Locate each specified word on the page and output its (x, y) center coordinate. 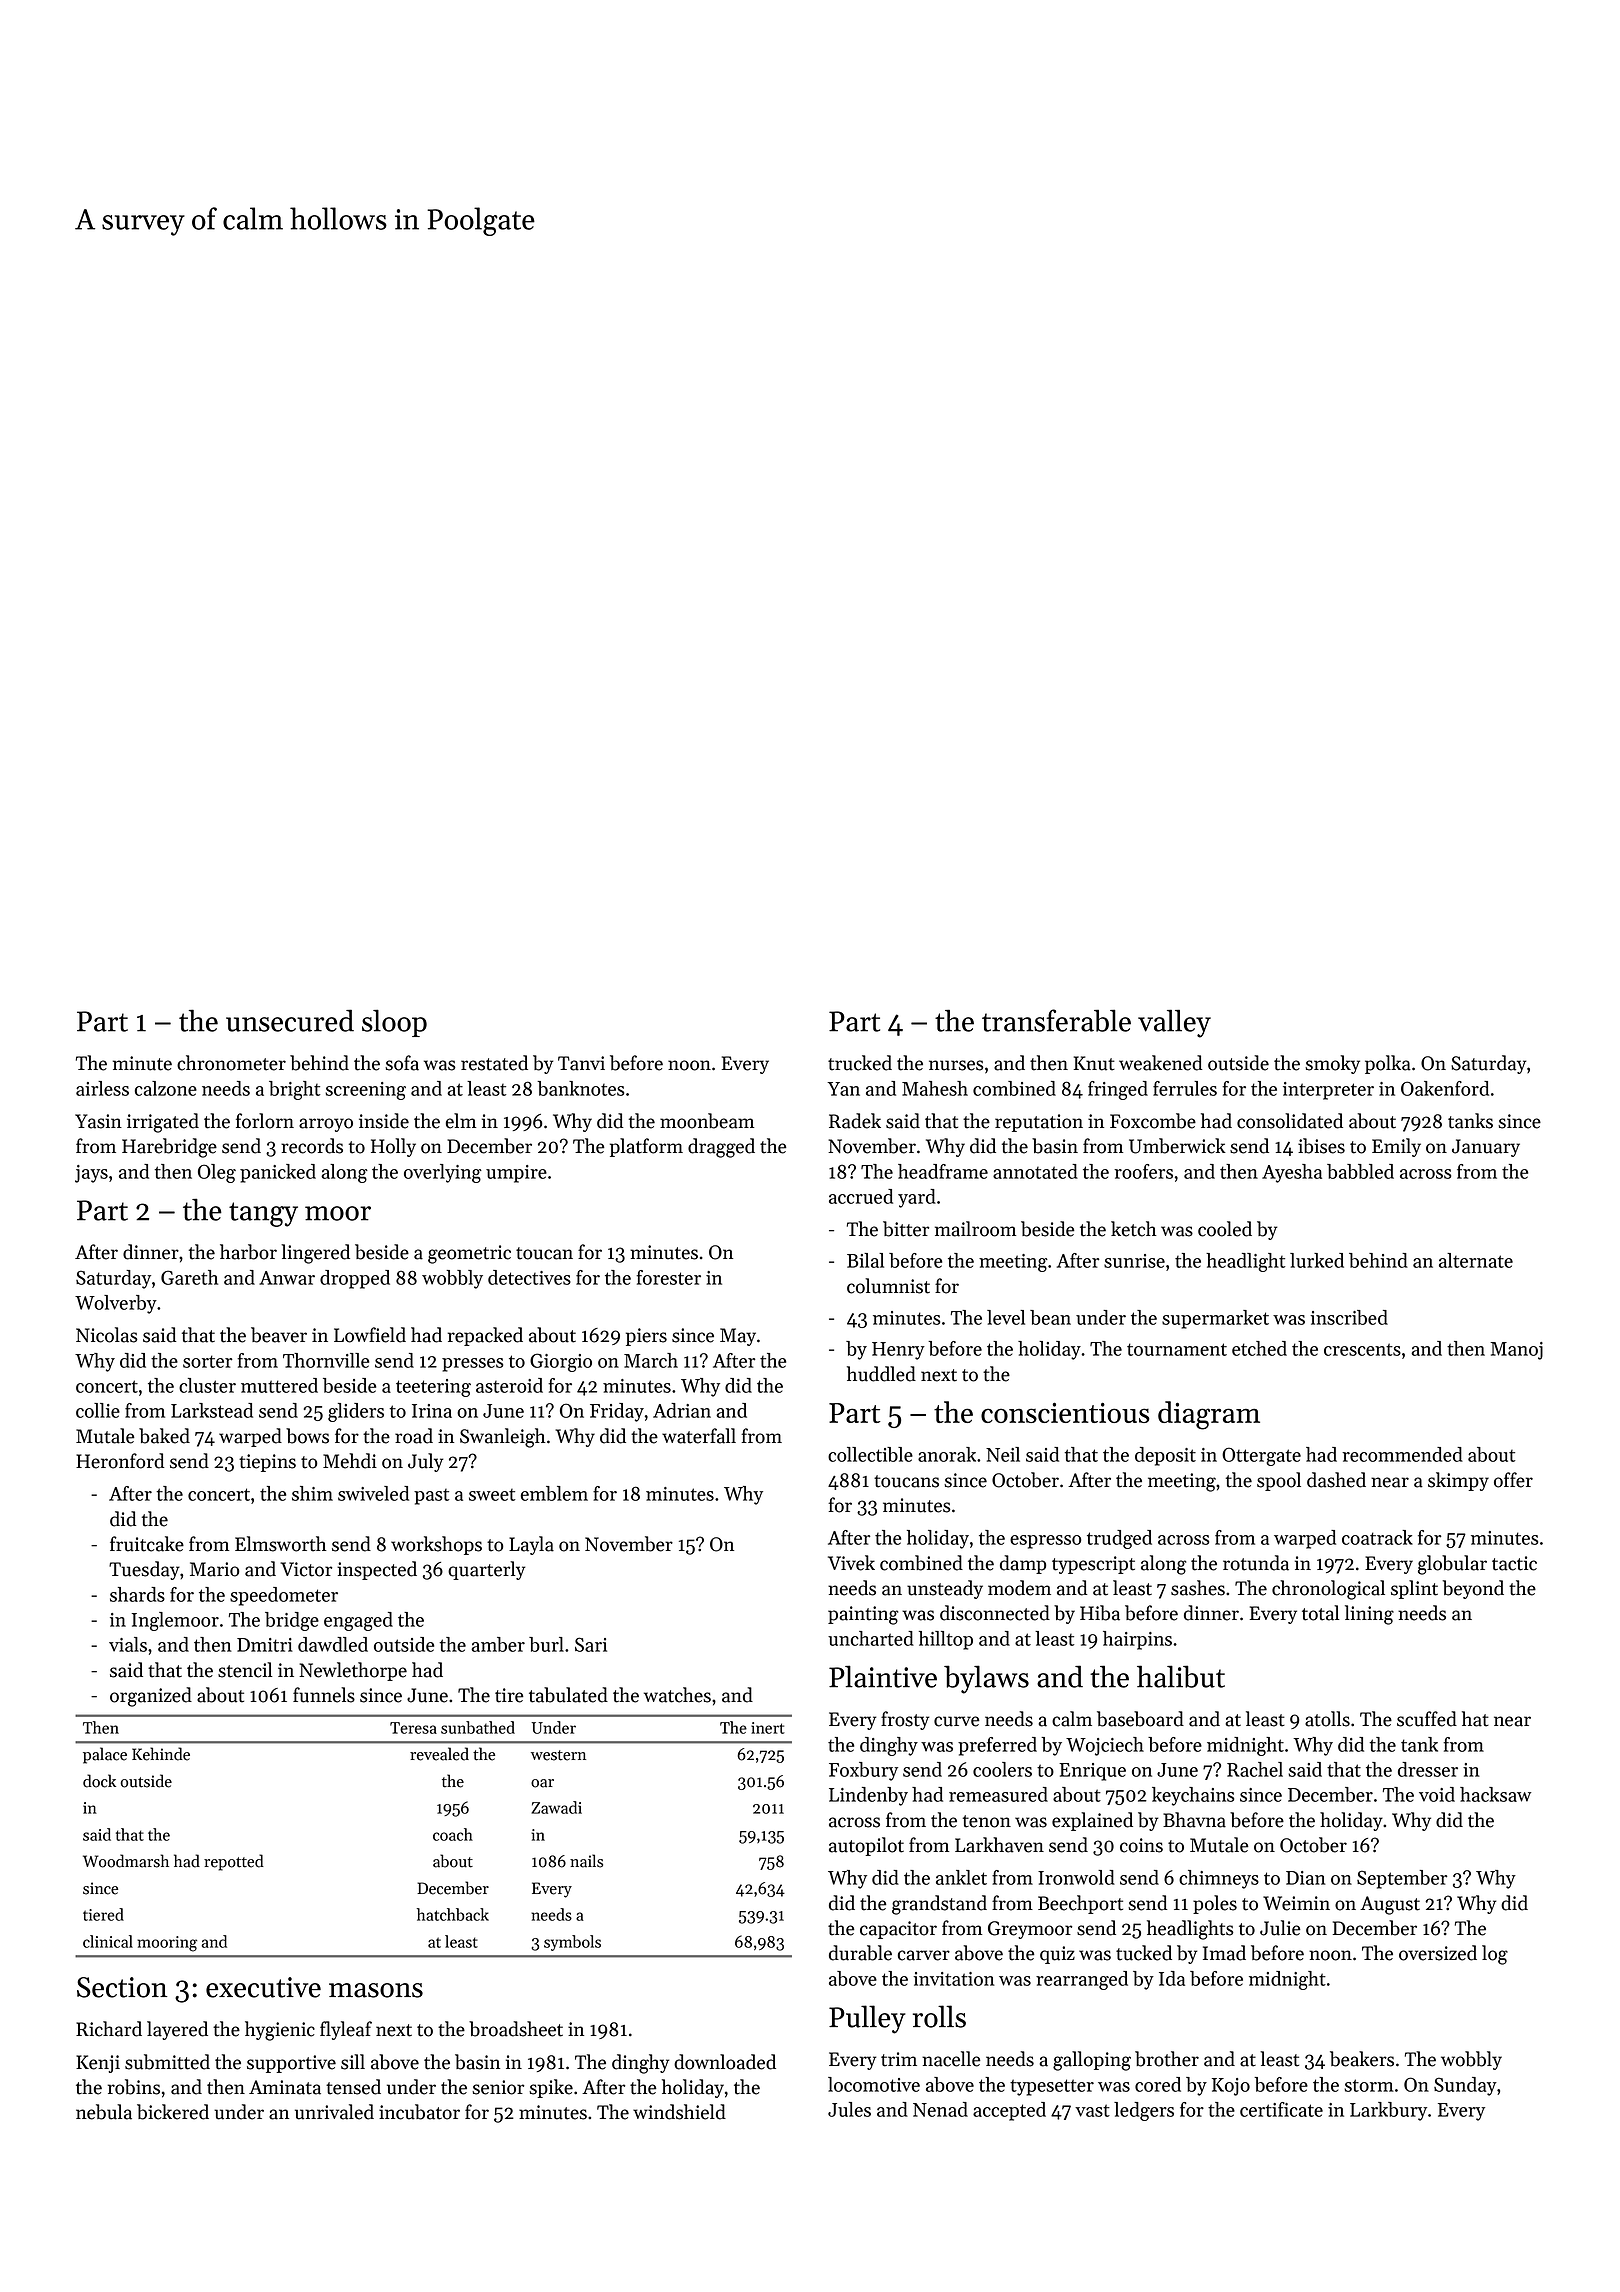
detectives (529, 1277)
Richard (109, 2029)
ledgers (1144, 2111)
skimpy (1458, 1481)
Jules (849, 2109)
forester (668, 1277)
